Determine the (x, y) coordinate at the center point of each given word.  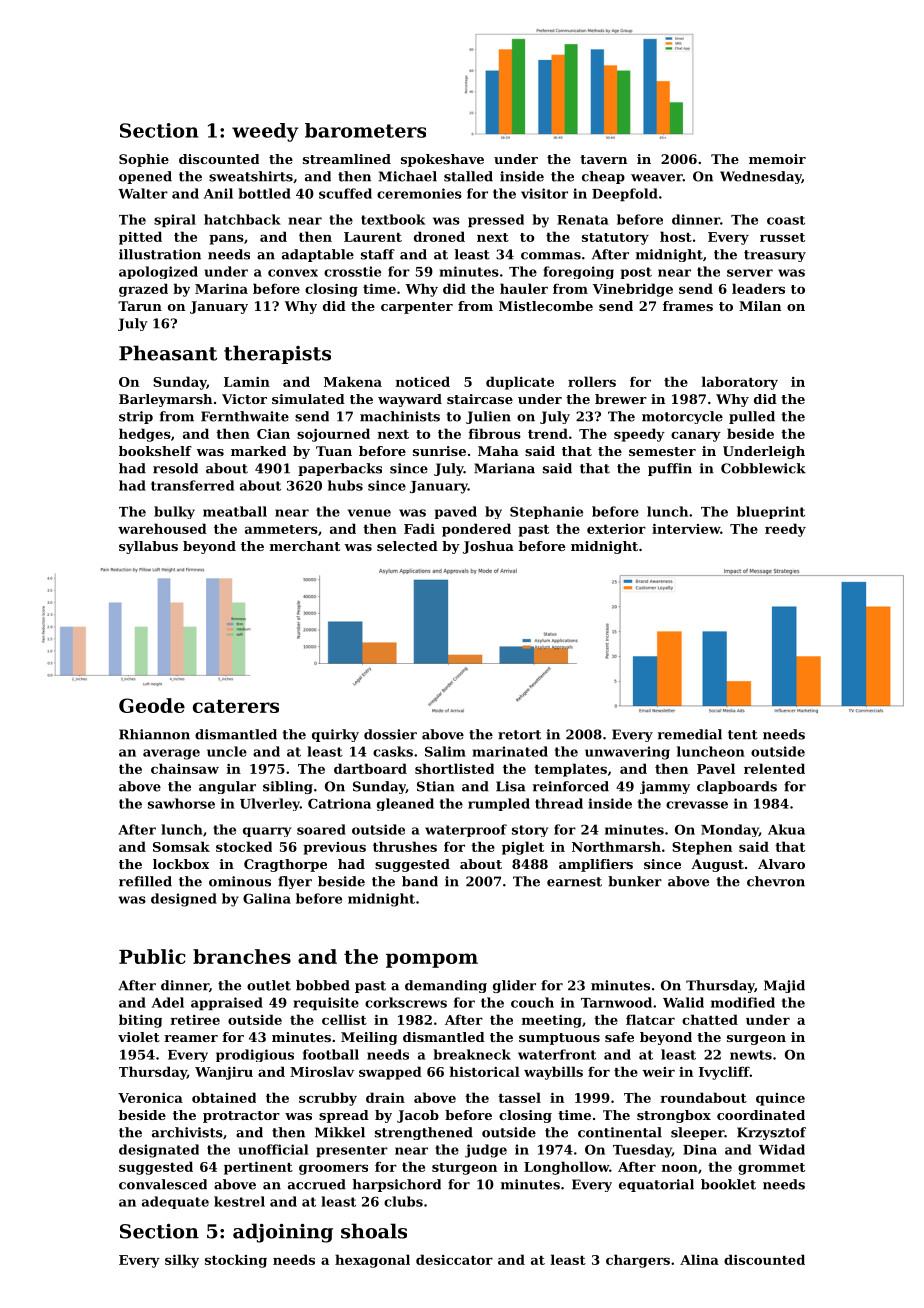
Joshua (488, 547)
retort (519, 735)
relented (774, 768)
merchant (305, 546)
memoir (777, 159)
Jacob (418, 1116)
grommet (771, 1169)
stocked (244, 846)
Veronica (150, 1098)
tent (743, 735)
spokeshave (442, 160)
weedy (265, 132)
